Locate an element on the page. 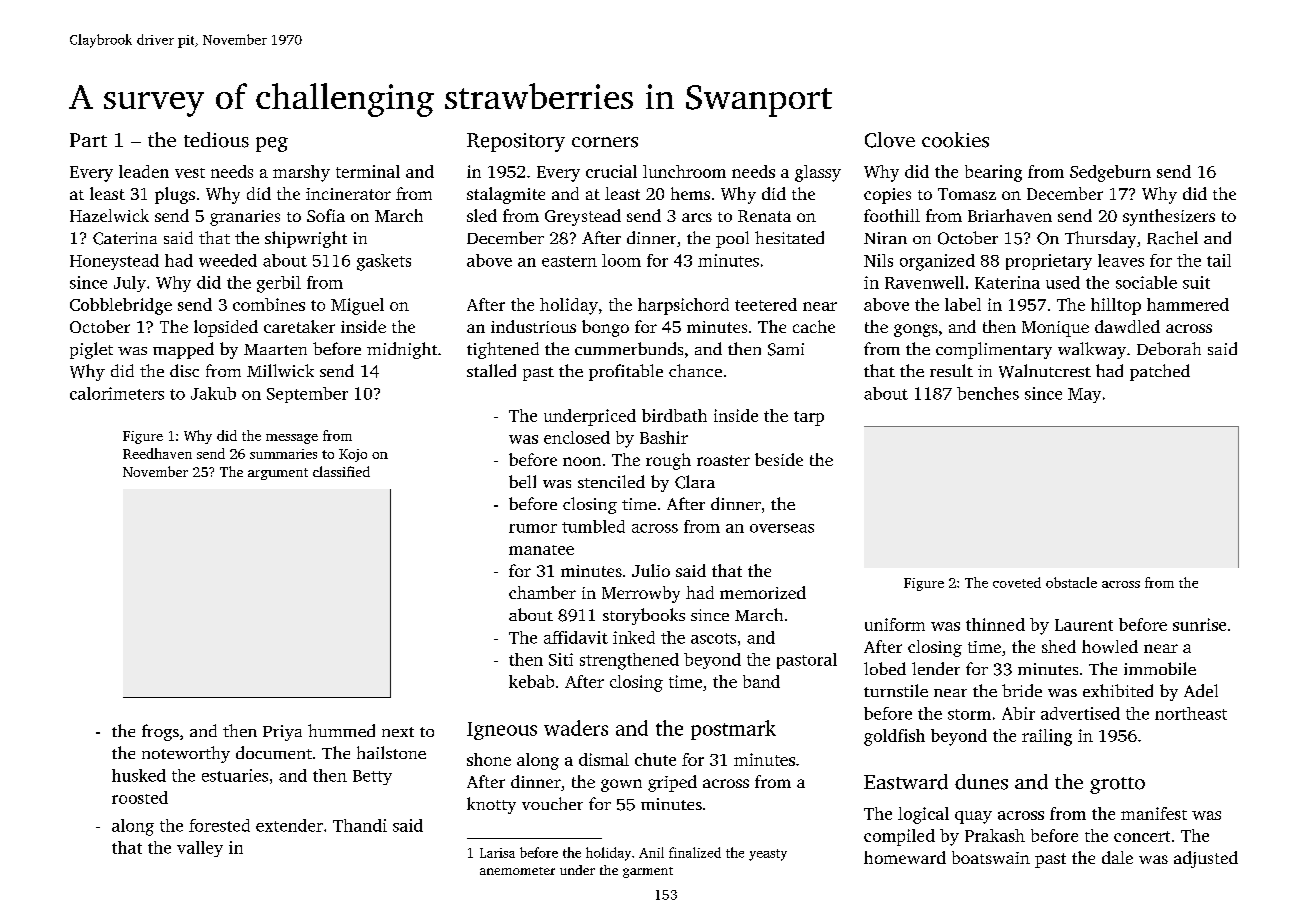 The image size is (1308, 924). Repository is located at coordinates (516, 142).
